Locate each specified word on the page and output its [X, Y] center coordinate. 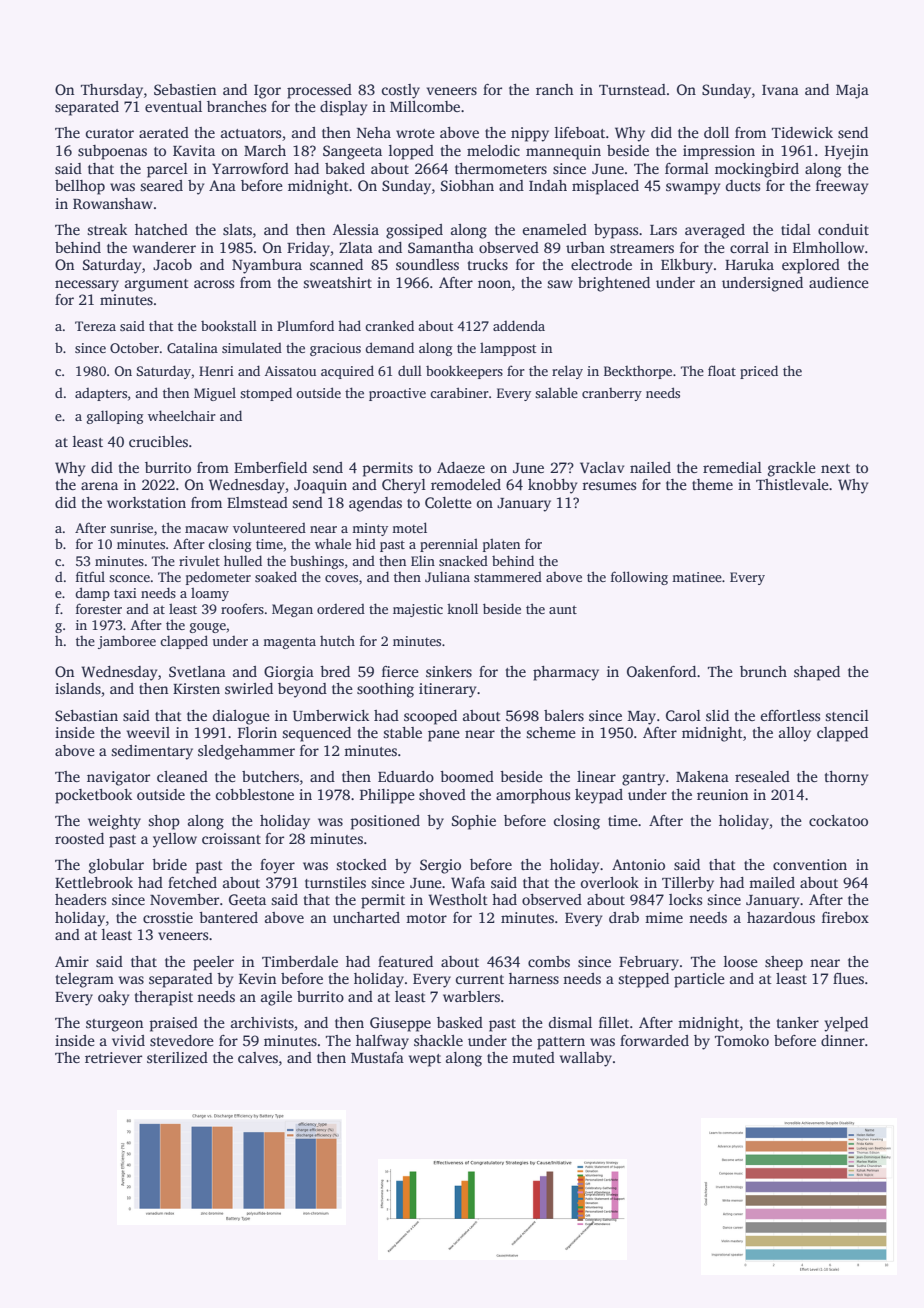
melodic [493, 150]
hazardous [781, 917]
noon [494, 284]
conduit [843, 229]
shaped [817, 673]
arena [99, 486]
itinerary [447, 690]
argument [157, 285]
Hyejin [846, 152]
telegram [85, 980]
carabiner [459, 392]
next [835, 468]
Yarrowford [250, 168]
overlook [610, 882]
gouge [208, 628]
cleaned [182, 776]
